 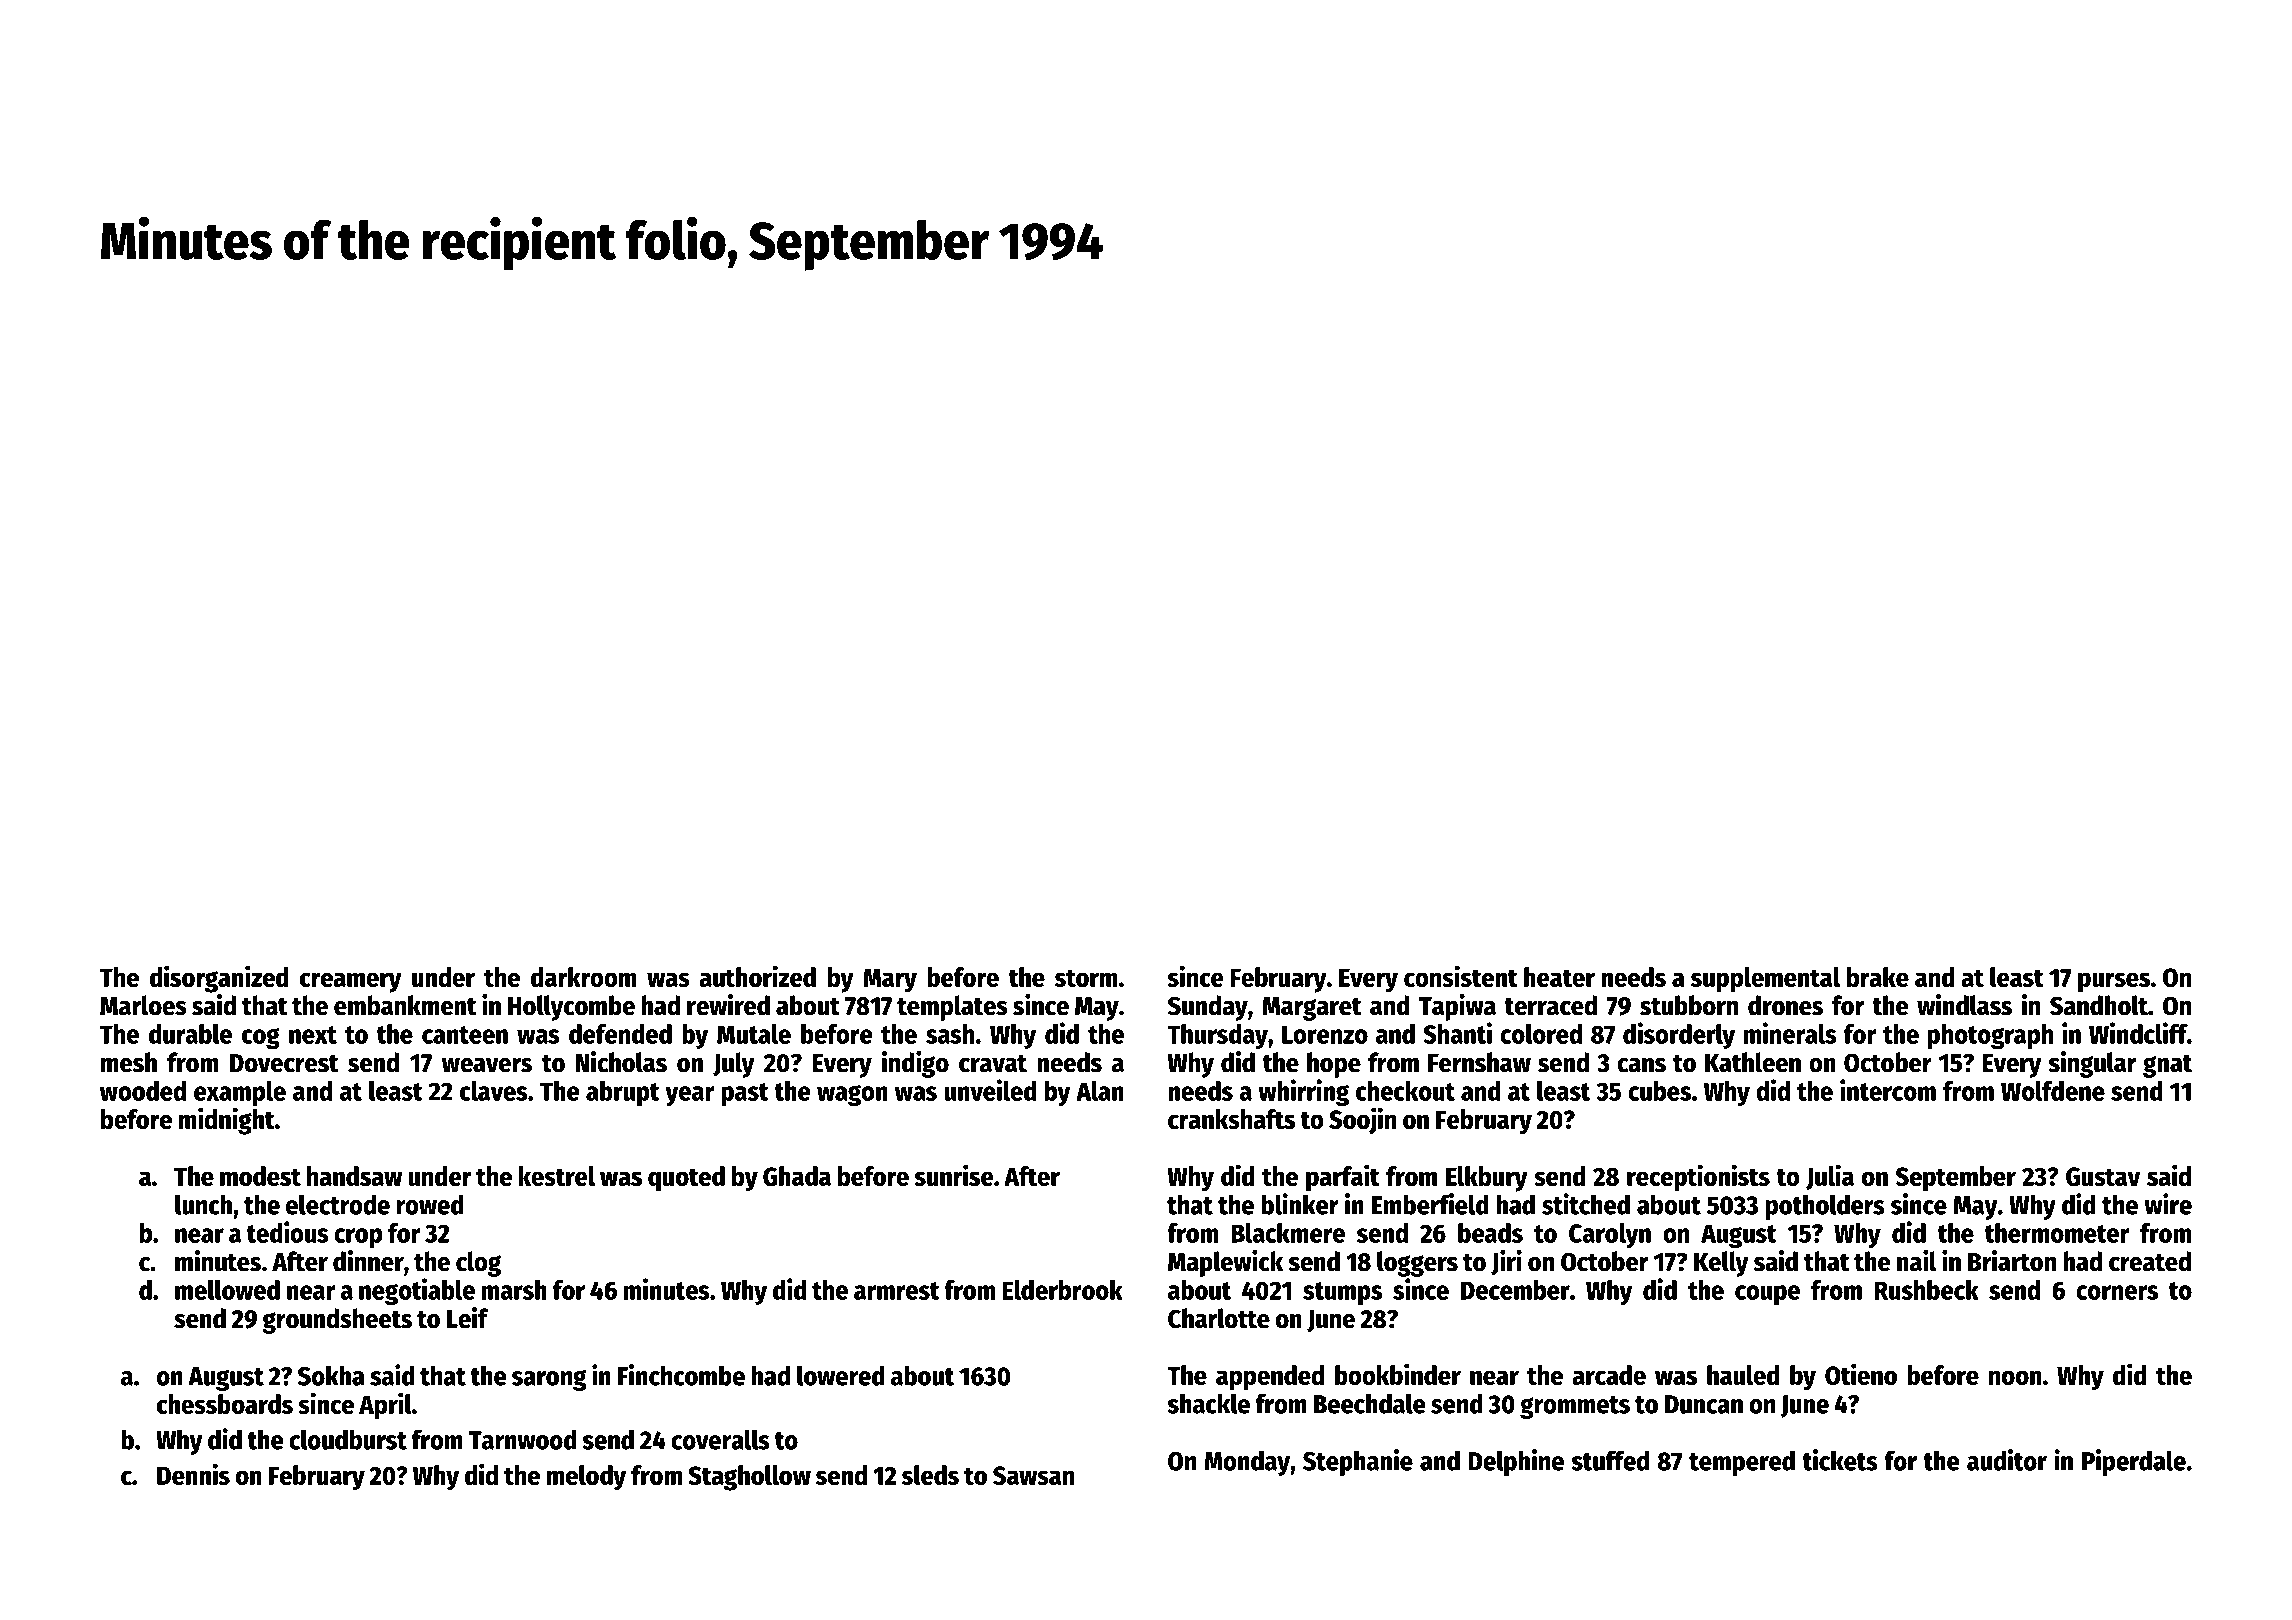 What do you see at coordinates (689, 1096) in the screenshot?
I see `year` at bounding box center [689, 1096].
